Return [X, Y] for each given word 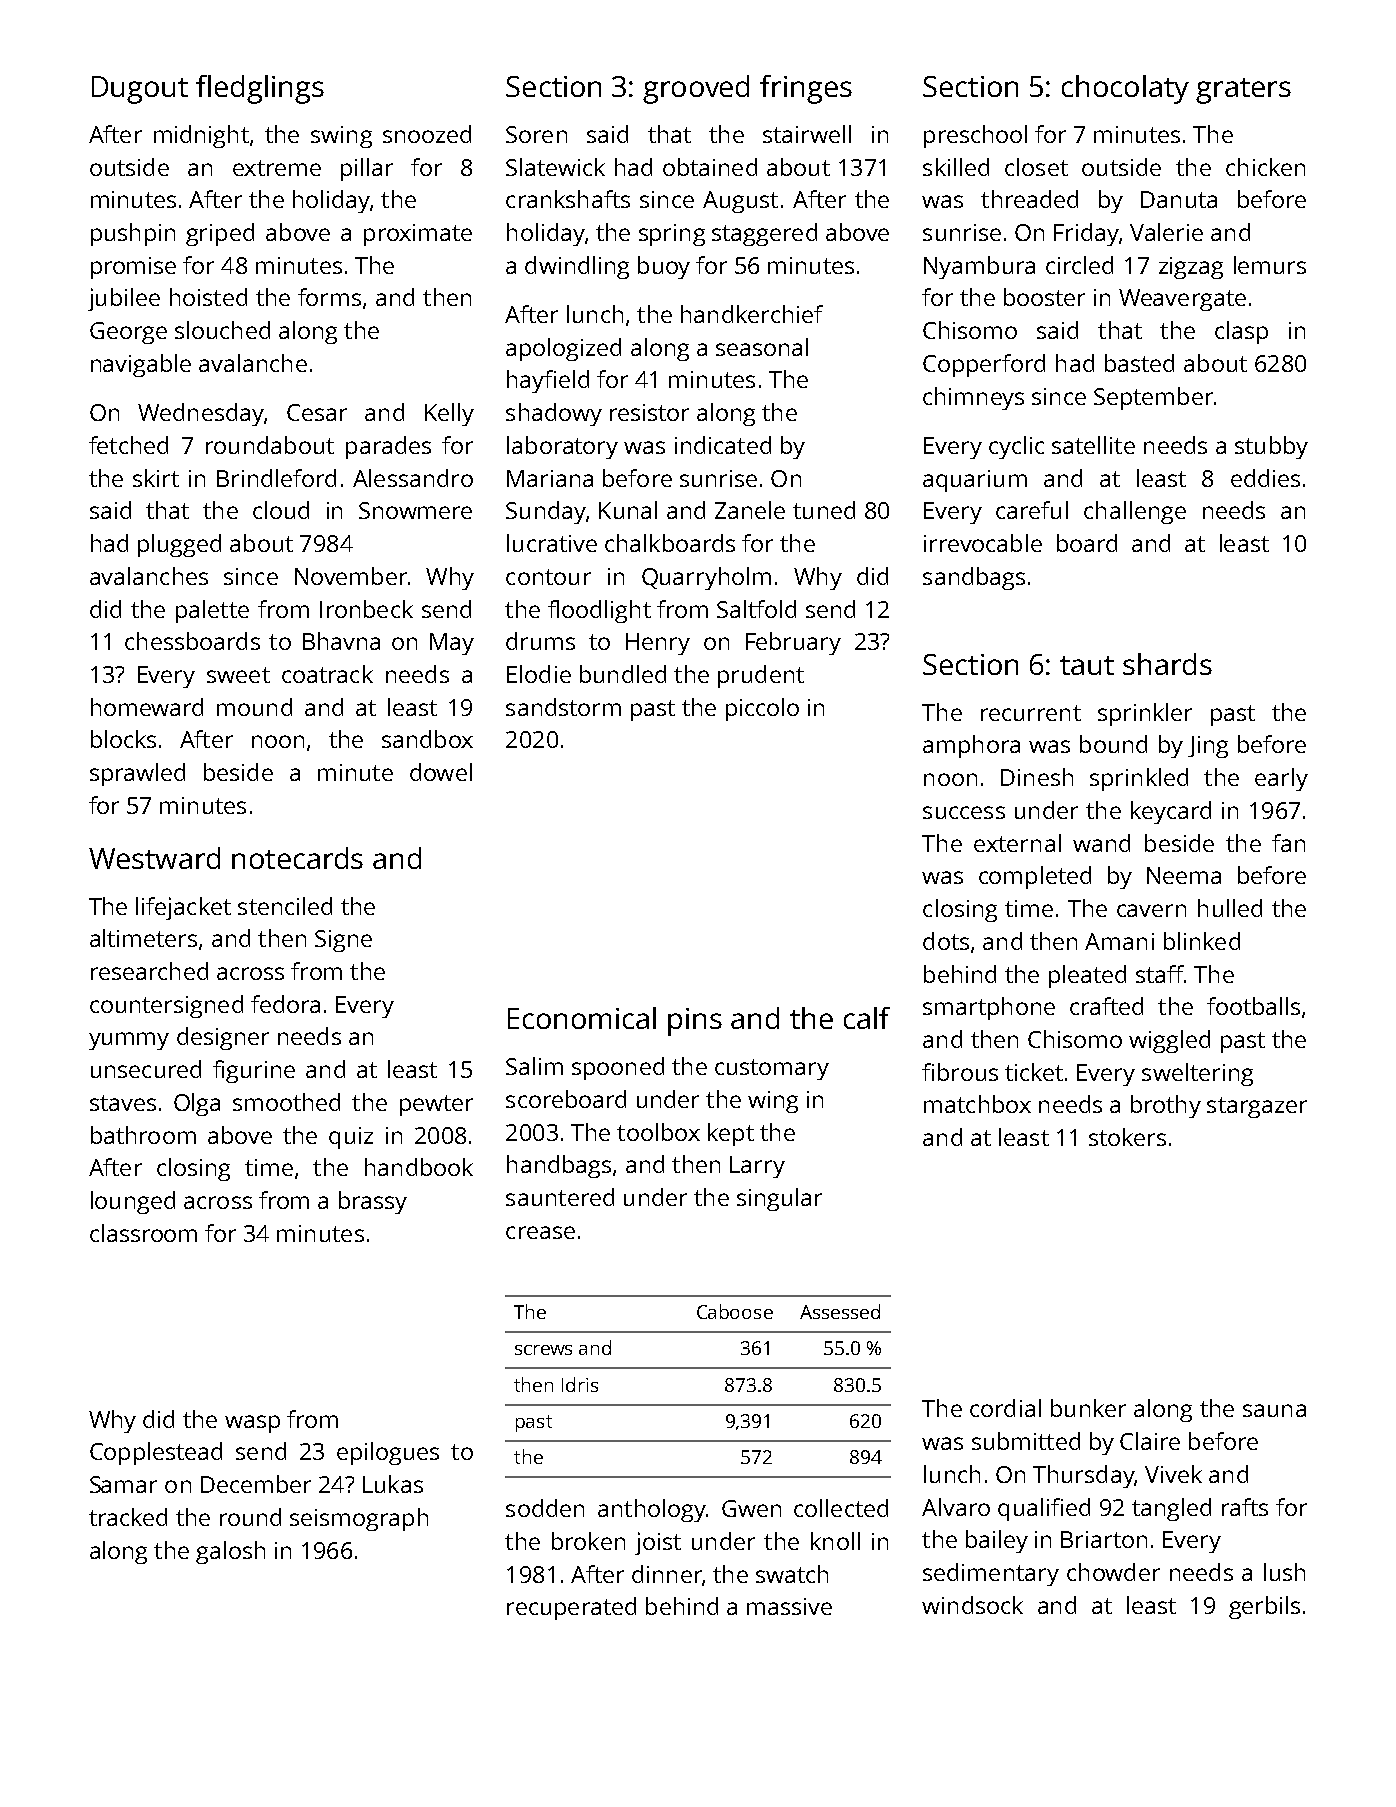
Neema [1184, 875]
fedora [285, 1004]
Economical [582, 1018]
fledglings [260, 89]
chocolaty [1125, 89]
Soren [536, 134]
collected [841, 1508]
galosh [230, 1552]
